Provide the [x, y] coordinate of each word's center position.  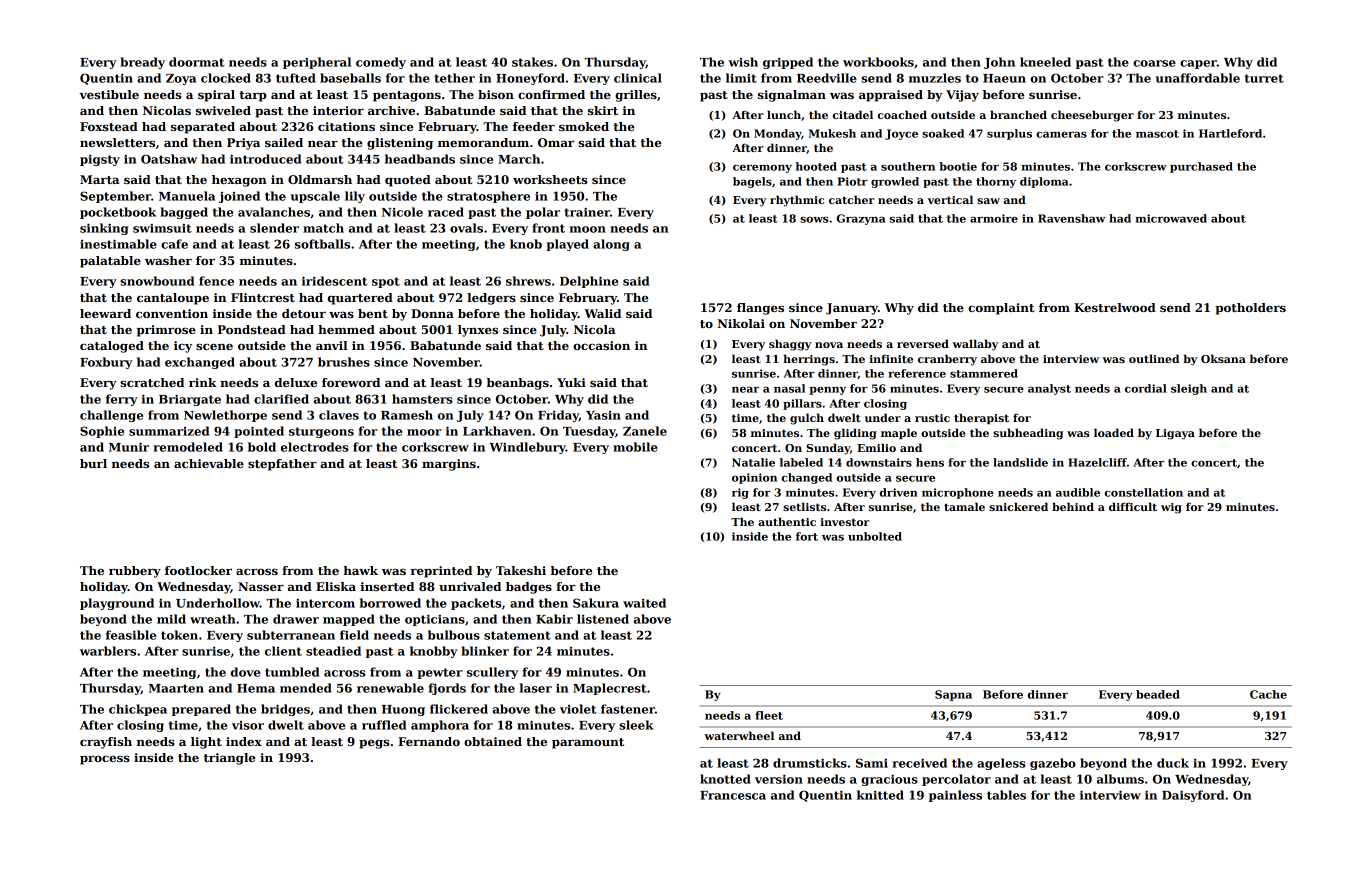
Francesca [733, 795]
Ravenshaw [1071, 218]
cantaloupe [173, 299]
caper [1198, 64]
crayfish [106, 743]
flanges [760, 309]
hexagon [239, 181]
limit [741, 78]
